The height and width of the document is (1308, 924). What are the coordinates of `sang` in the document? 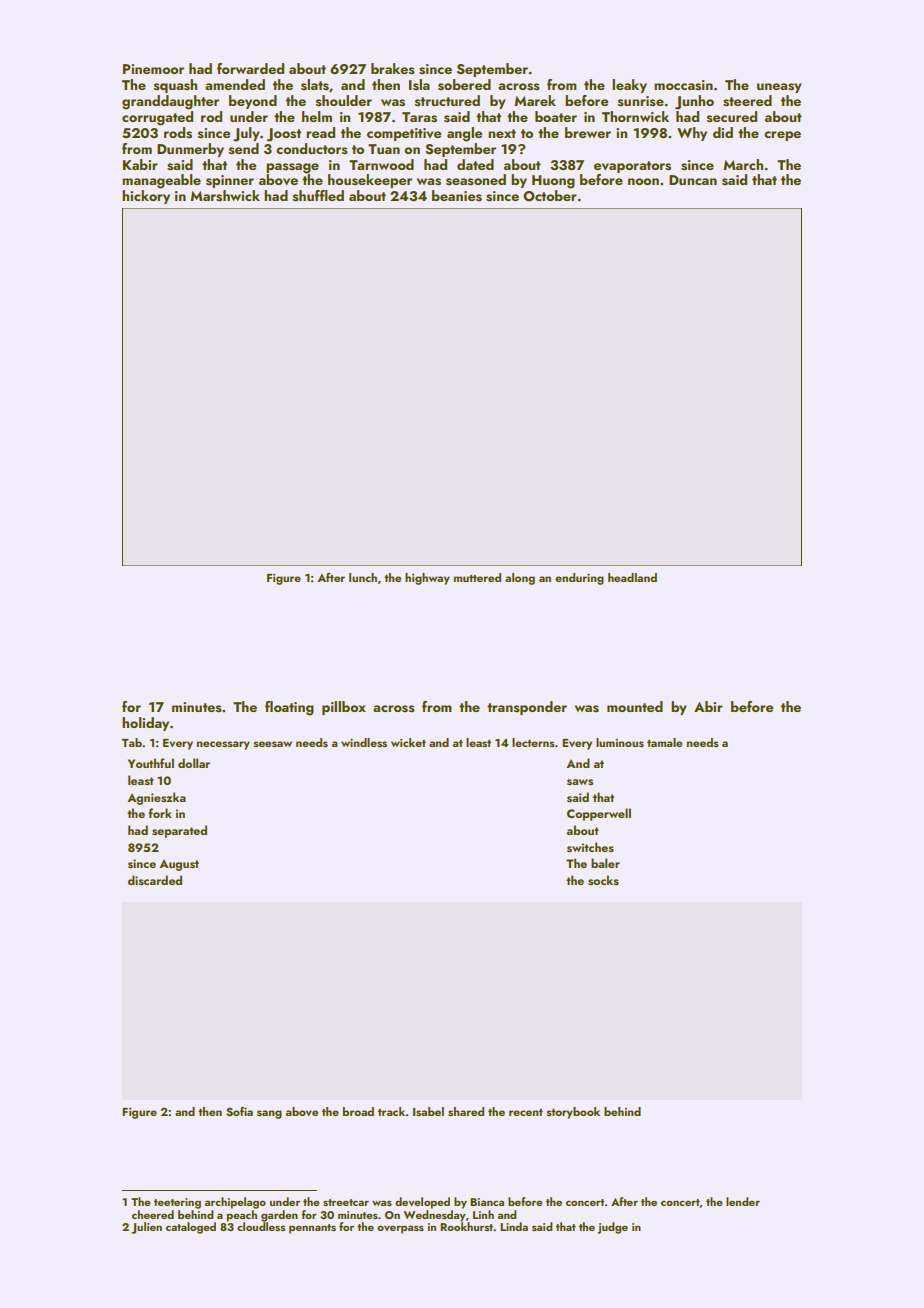 It's located at (269, 1114).
